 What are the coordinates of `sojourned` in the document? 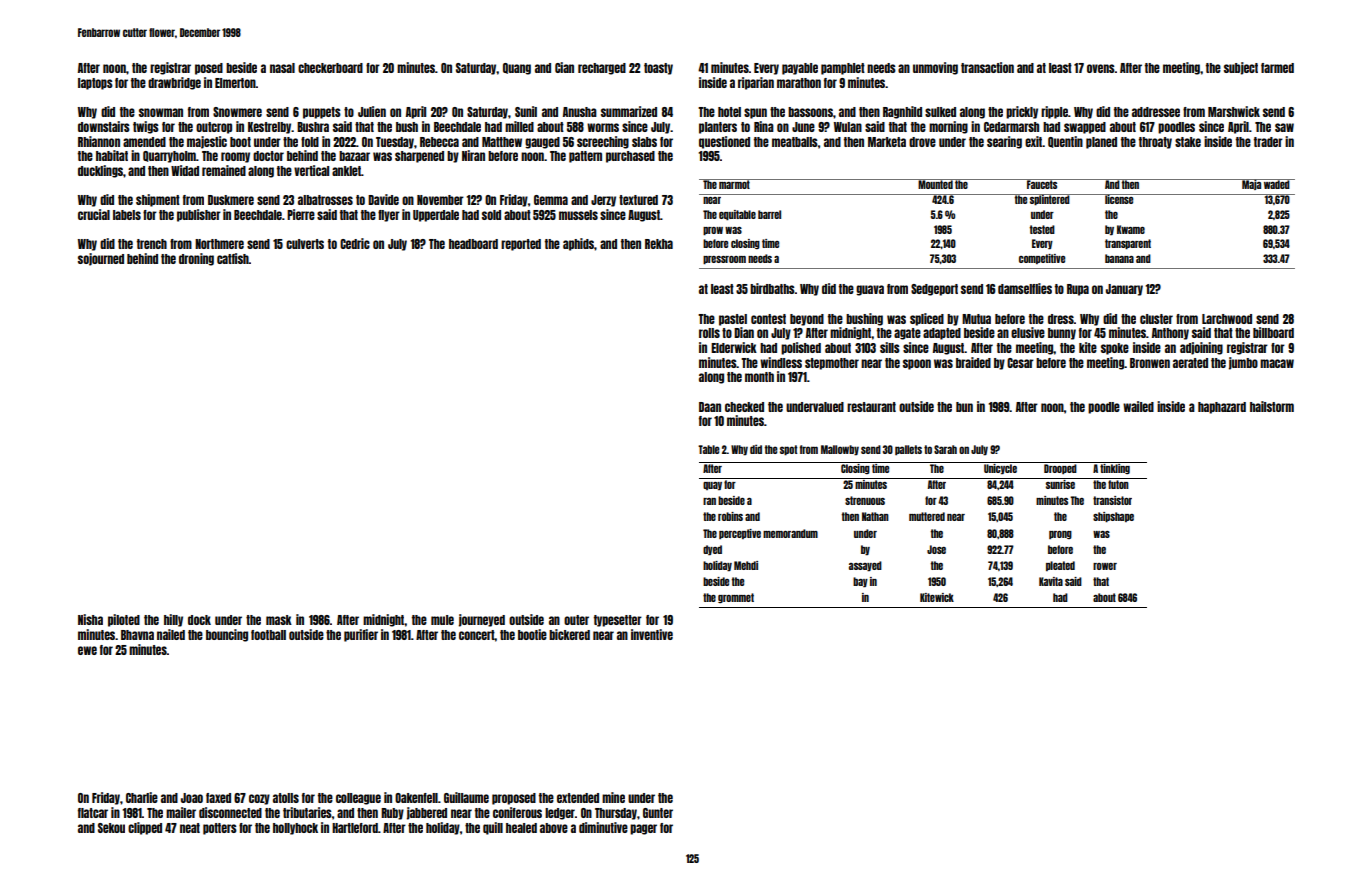 It's located at (101, 259).
